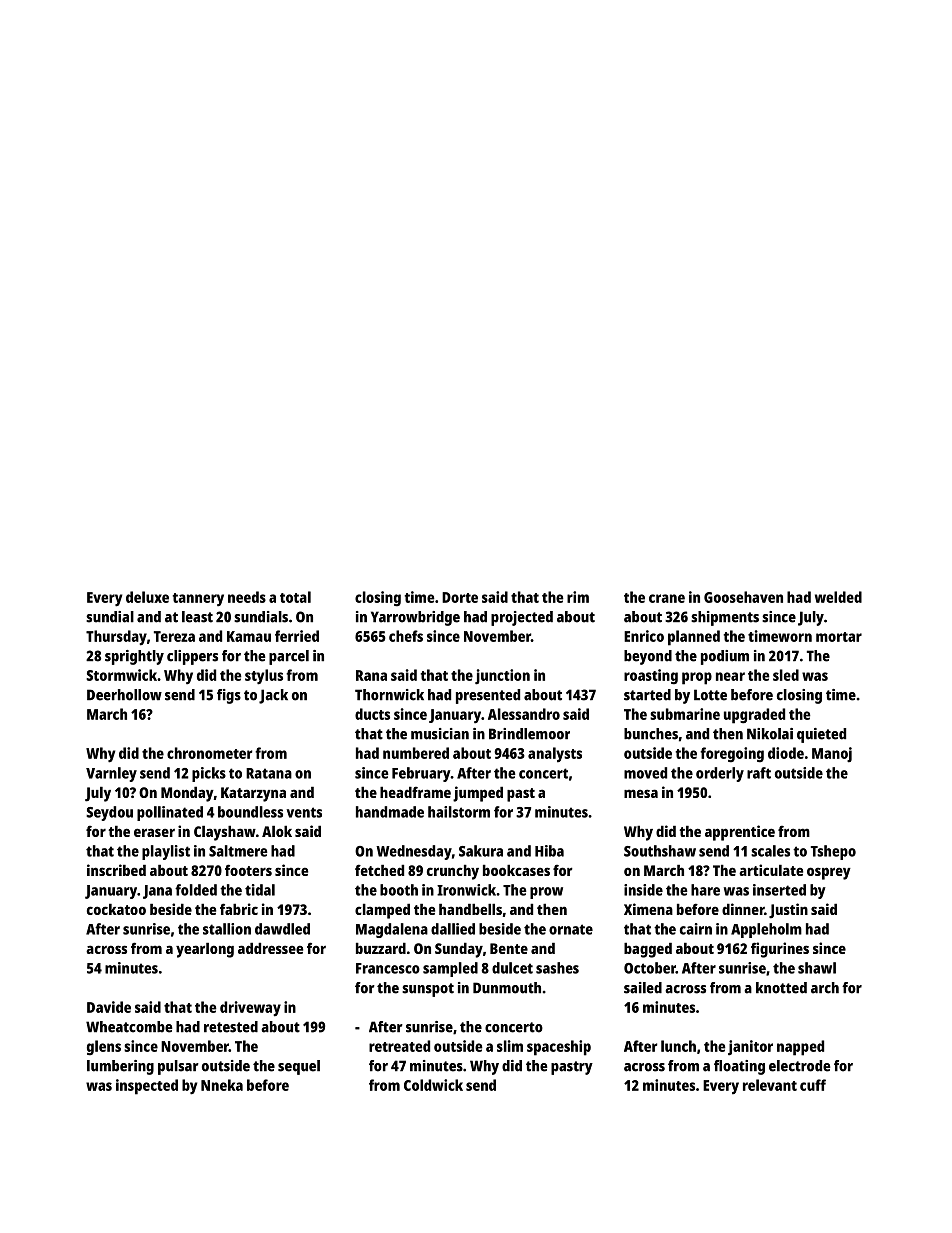 The image size is (952, 1233). I want to click on shawl, so click(817, 968).
